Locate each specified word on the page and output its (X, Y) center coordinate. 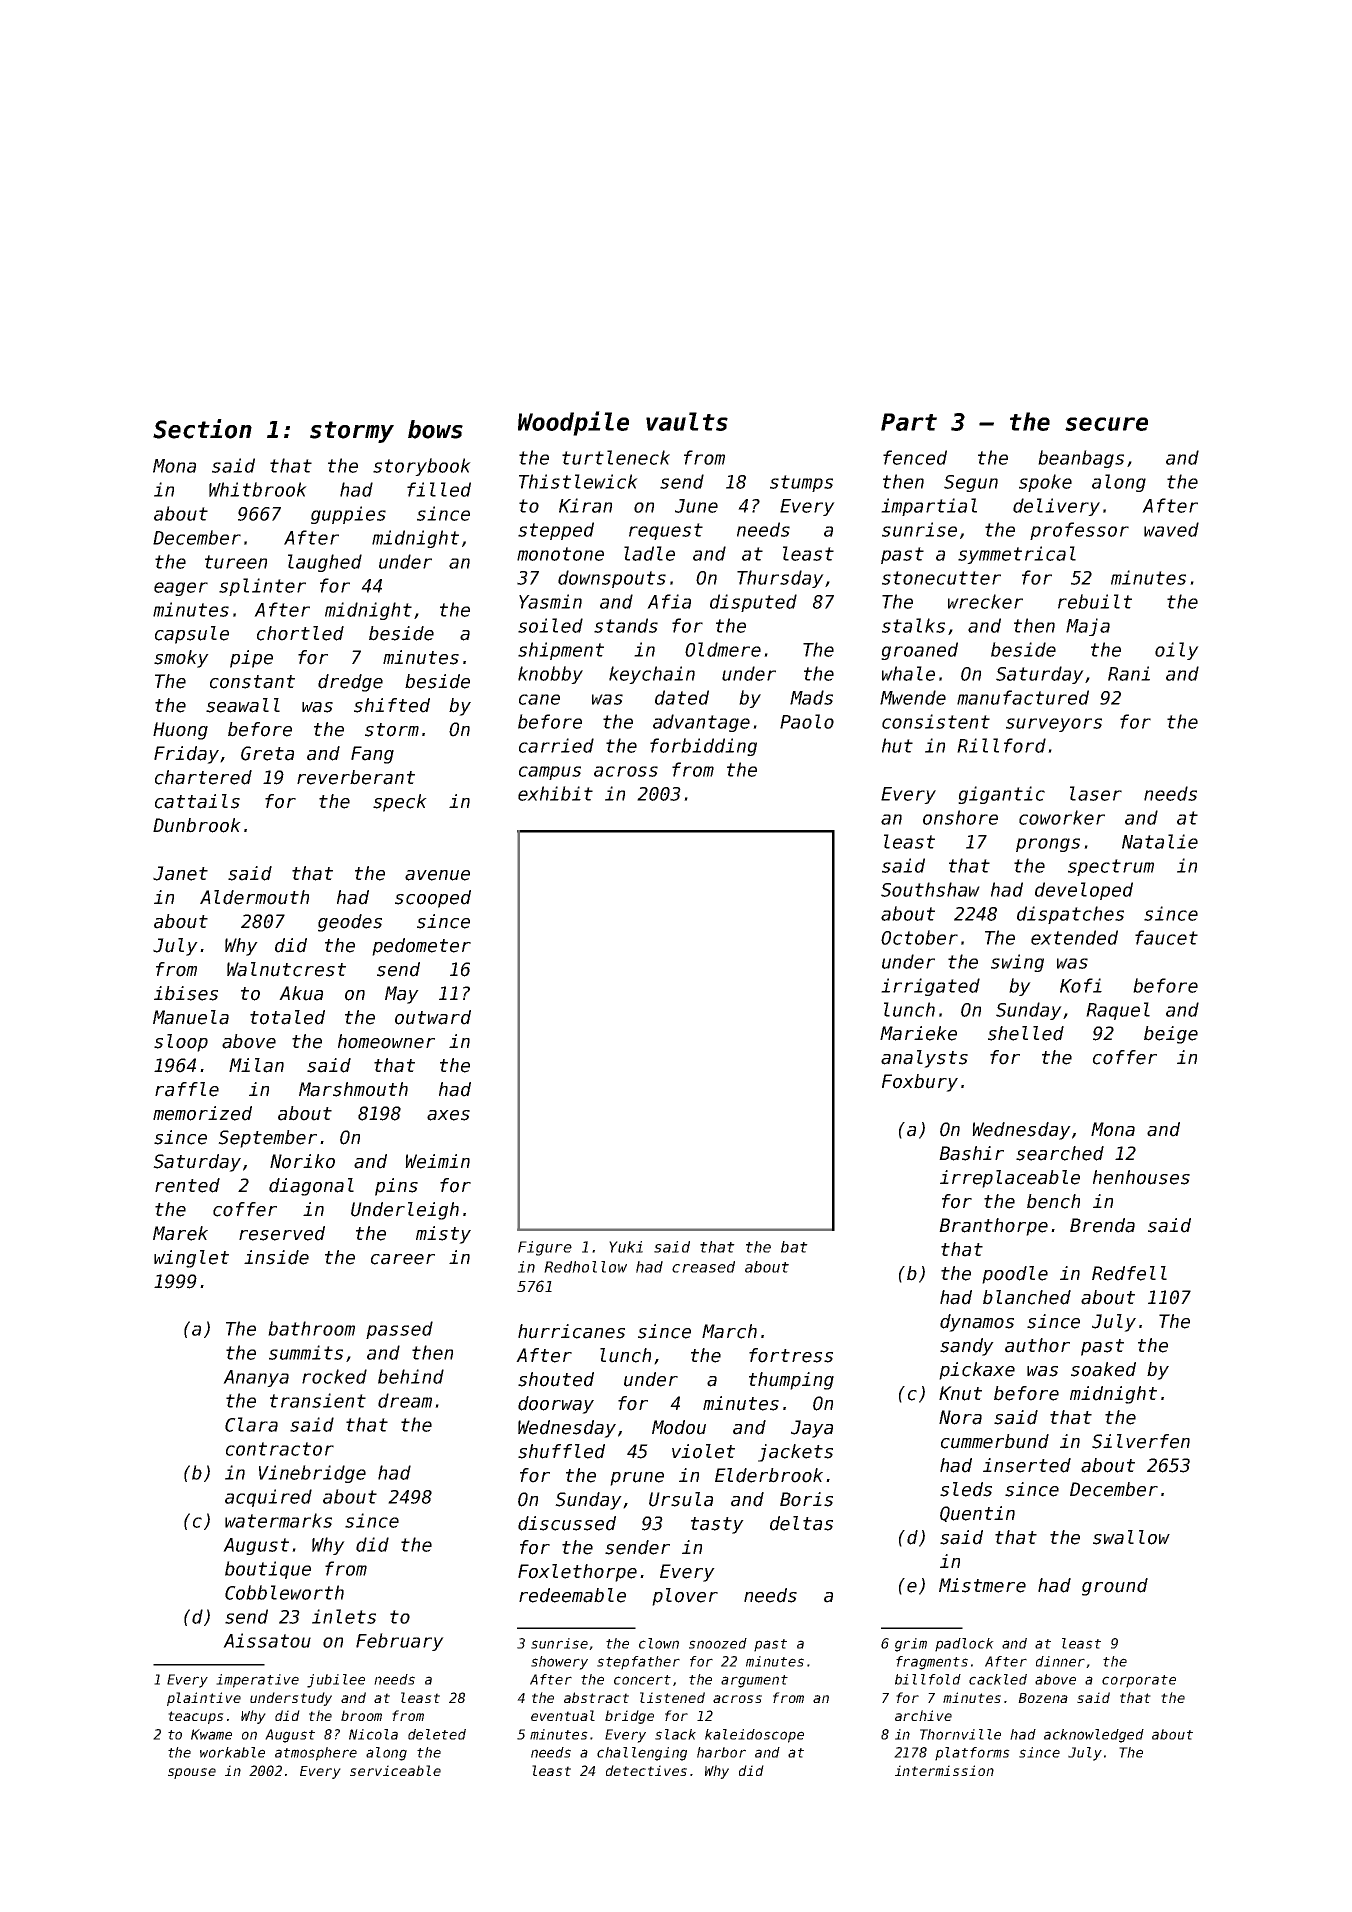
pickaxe (977, 1371)
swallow (1131, 1537)
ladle (649, 553)
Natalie (1160, 841)
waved (1171, 529)
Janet (180, 873)
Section (202, 429)
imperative (257, 1681)
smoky (181, 659)
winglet (191, 1259)
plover (685, 1597)
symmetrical (1017, 555)
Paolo (807, 721)
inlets (344, 1616)
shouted (556, 1379)
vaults (687, 421)
